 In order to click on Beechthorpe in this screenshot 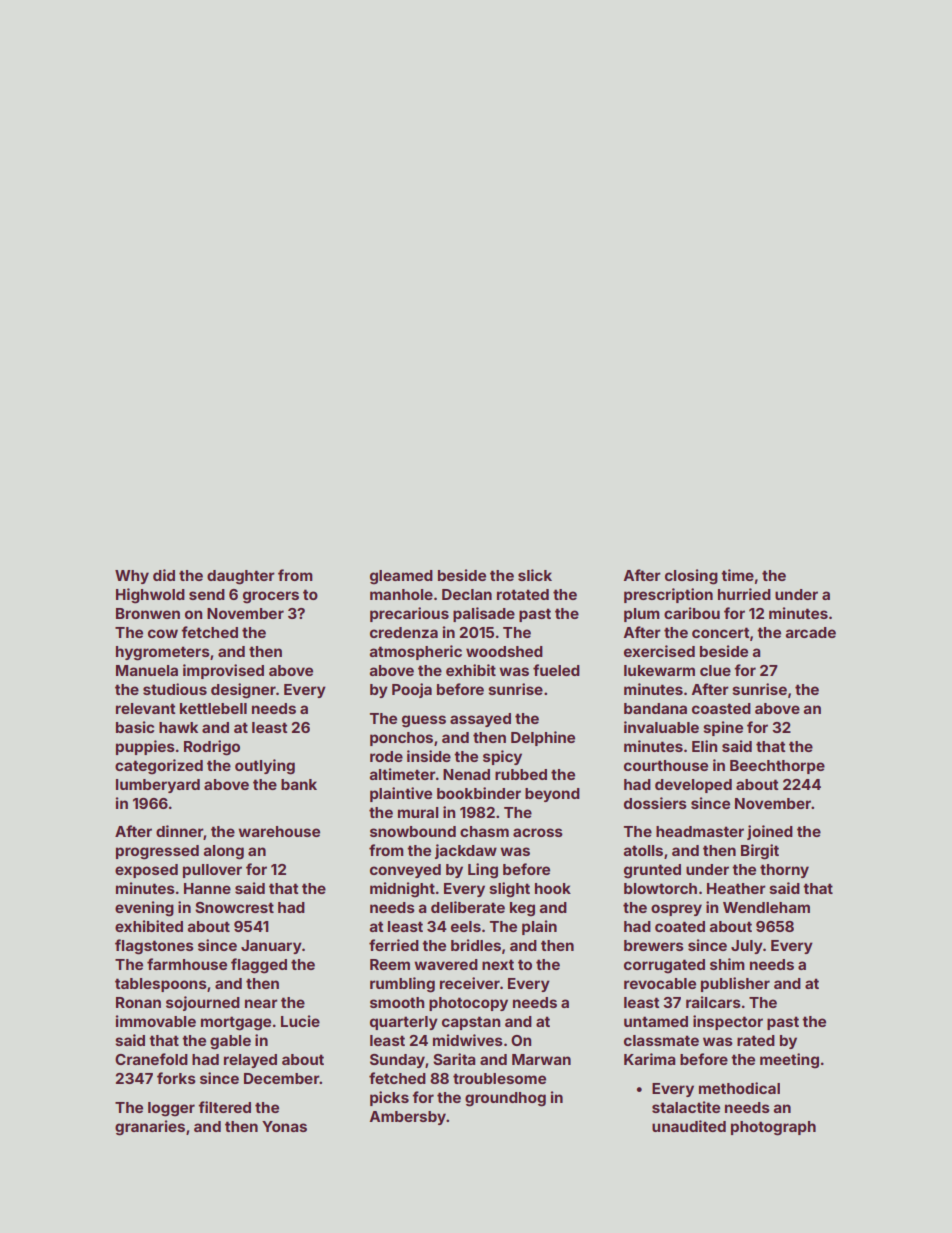, I will do `click(777, 767)`.
